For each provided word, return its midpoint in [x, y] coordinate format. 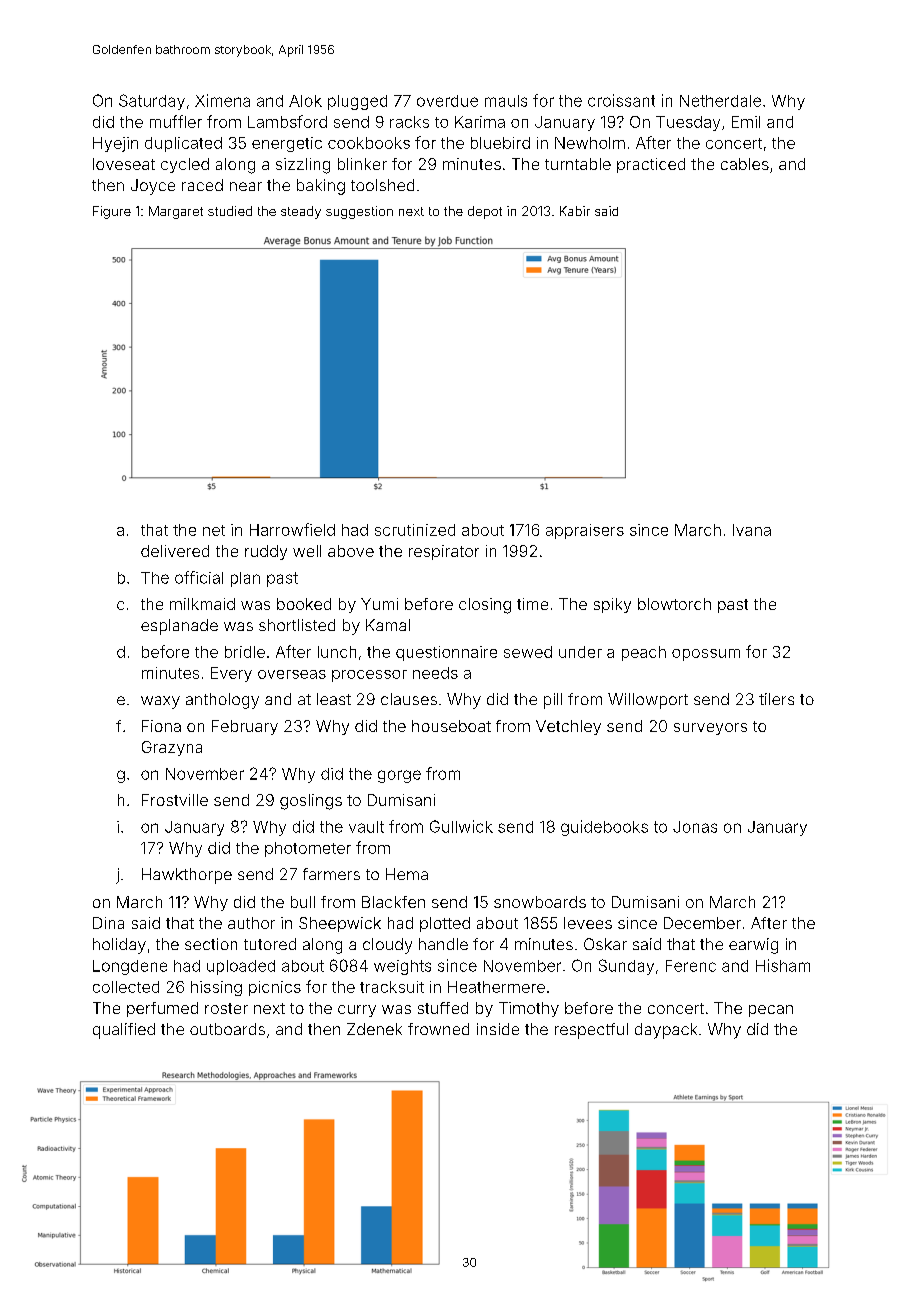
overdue [447, 101]
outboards [227, 1029]
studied [230, 211]
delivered [175, 551]
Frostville [175, 800]
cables [745, 164]
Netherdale [720, 101]
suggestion [359, 212]
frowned [438, 1029]
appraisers [585, 531]
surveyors [710, 729]
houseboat [451, 726]
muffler [176, 121]
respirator [444, 552]
